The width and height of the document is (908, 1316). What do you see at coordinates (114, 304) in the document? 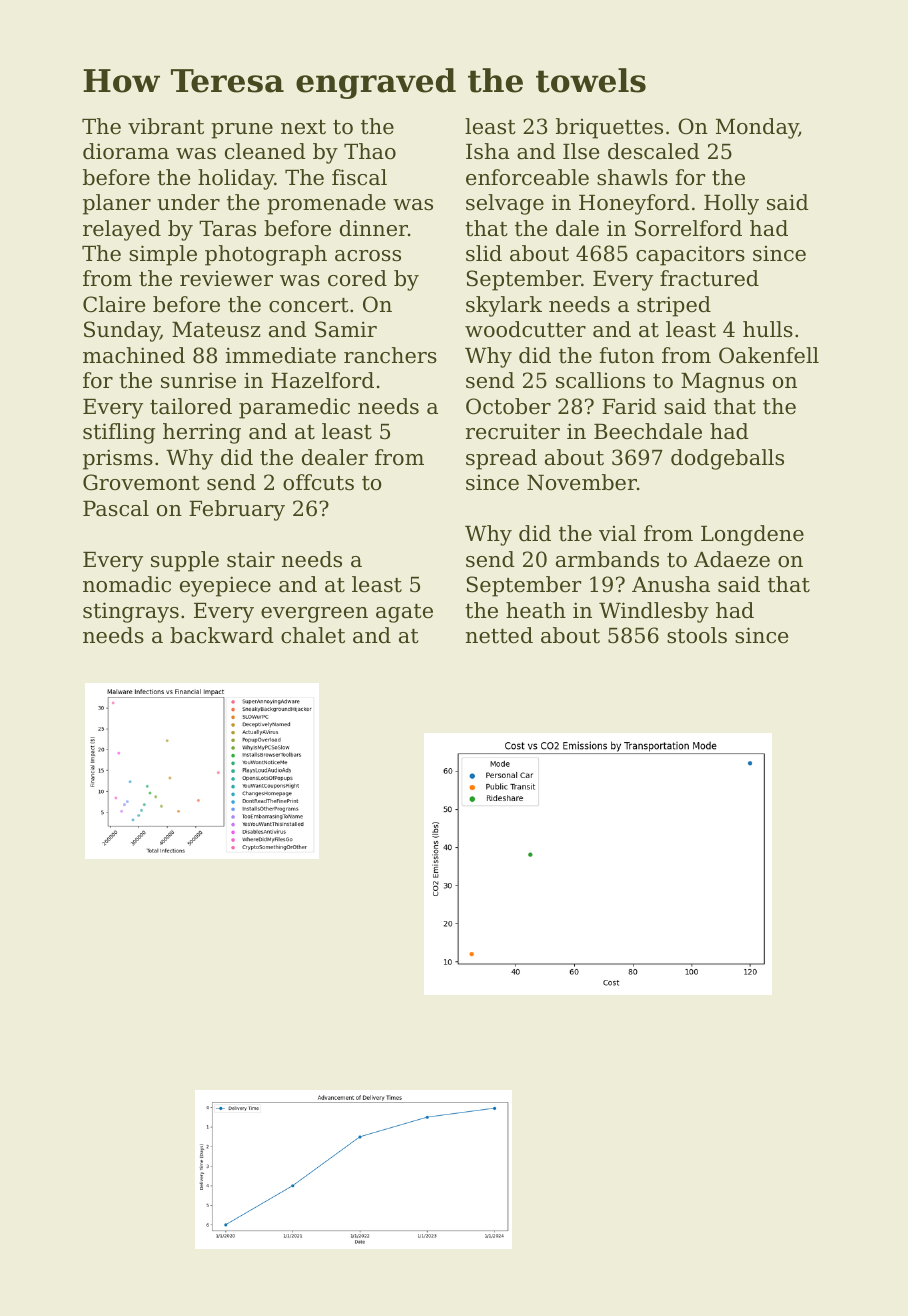
I see `Claire` at bounding box center [114, 304].
